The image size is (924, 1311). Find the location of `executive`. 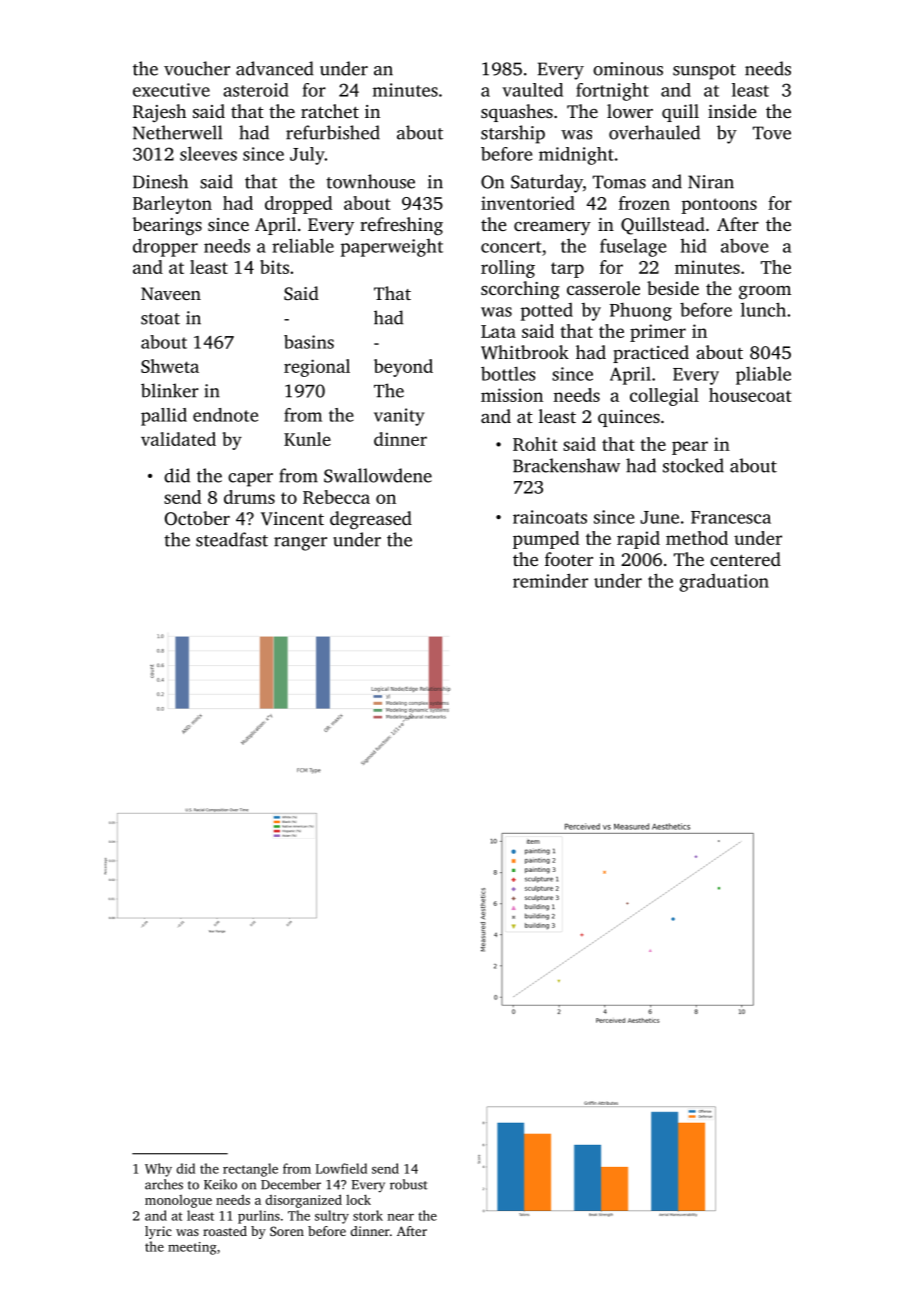

executive is located at coordinates (171, 90).
